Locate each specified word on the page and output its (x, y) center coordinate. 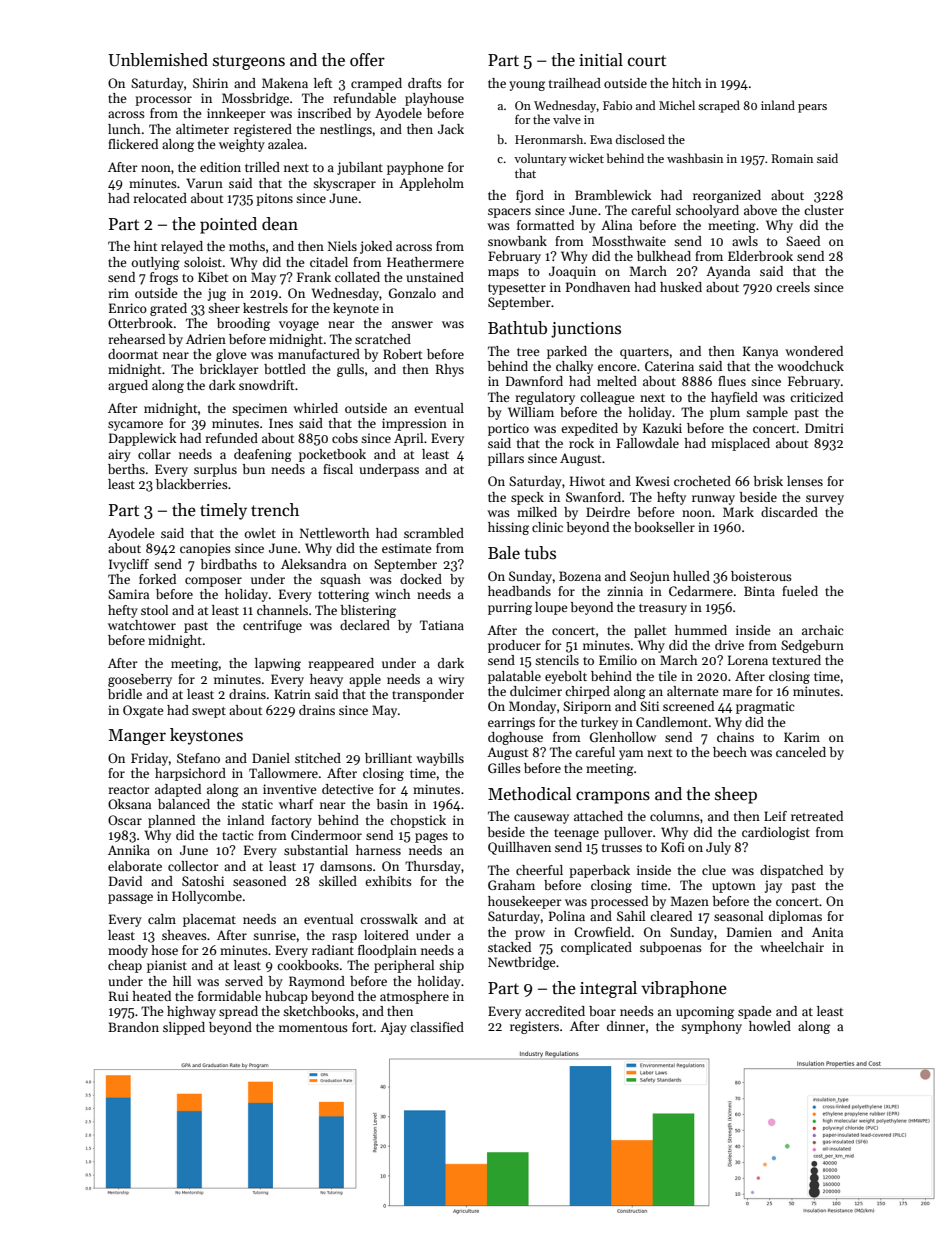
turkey (599, 723)
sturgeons (249, 62)
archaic (822, 630)
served (244, 981)
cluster (824, 210)
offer (367, 59)
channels (282, 610)
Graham (511, 885)
